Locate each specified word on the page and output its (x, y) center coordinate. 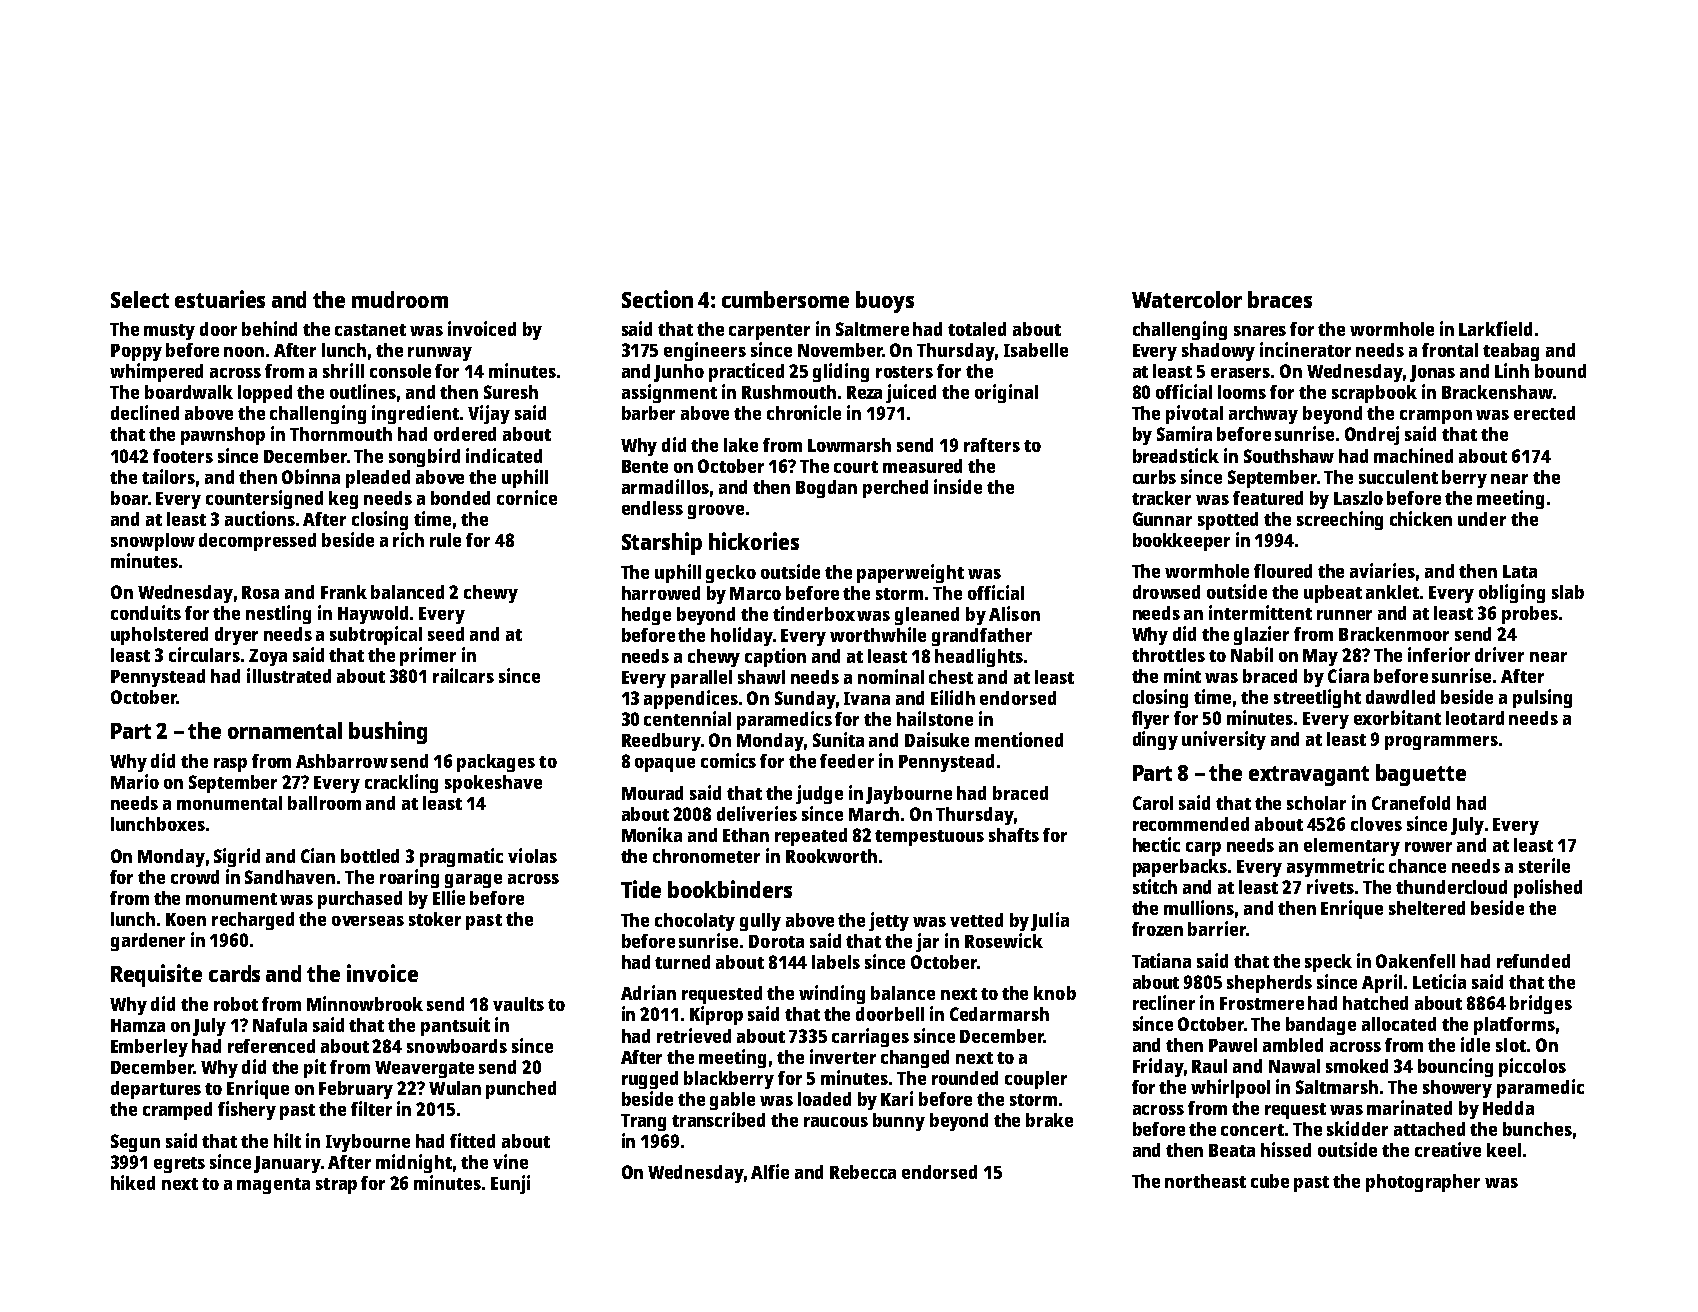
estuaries (220, 299)
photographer (1423, 1183)
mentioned (1019, 739)
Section (657, 299)
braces (1280, 299)
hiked (133, 1182)
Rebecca (863, 1172)
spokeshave (493, 784)
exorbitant (1397, 717)
